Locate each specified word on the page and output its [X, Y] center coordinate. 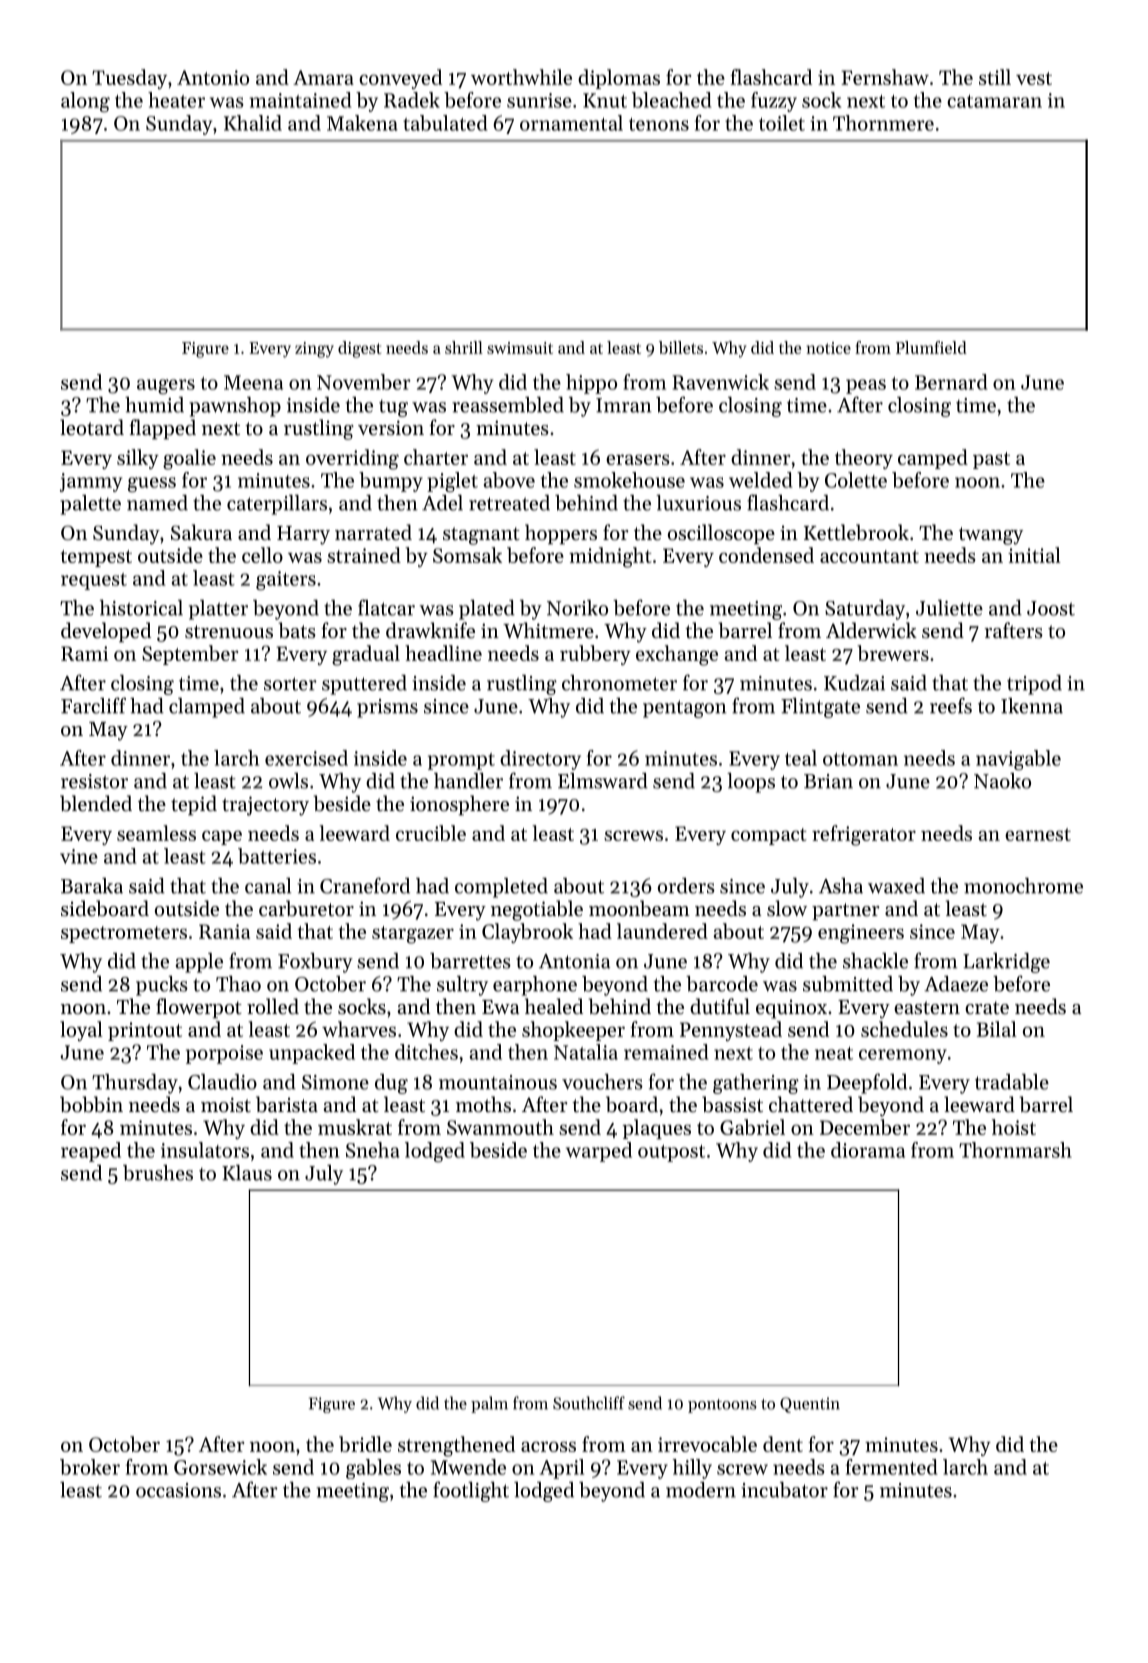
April [562, 1469]
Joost [1051, 608]
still [995, 77]
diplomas [619, 79]
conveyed [400, 79]
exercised [306, 758]
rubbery [595, 655]
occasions [178, 1490]
